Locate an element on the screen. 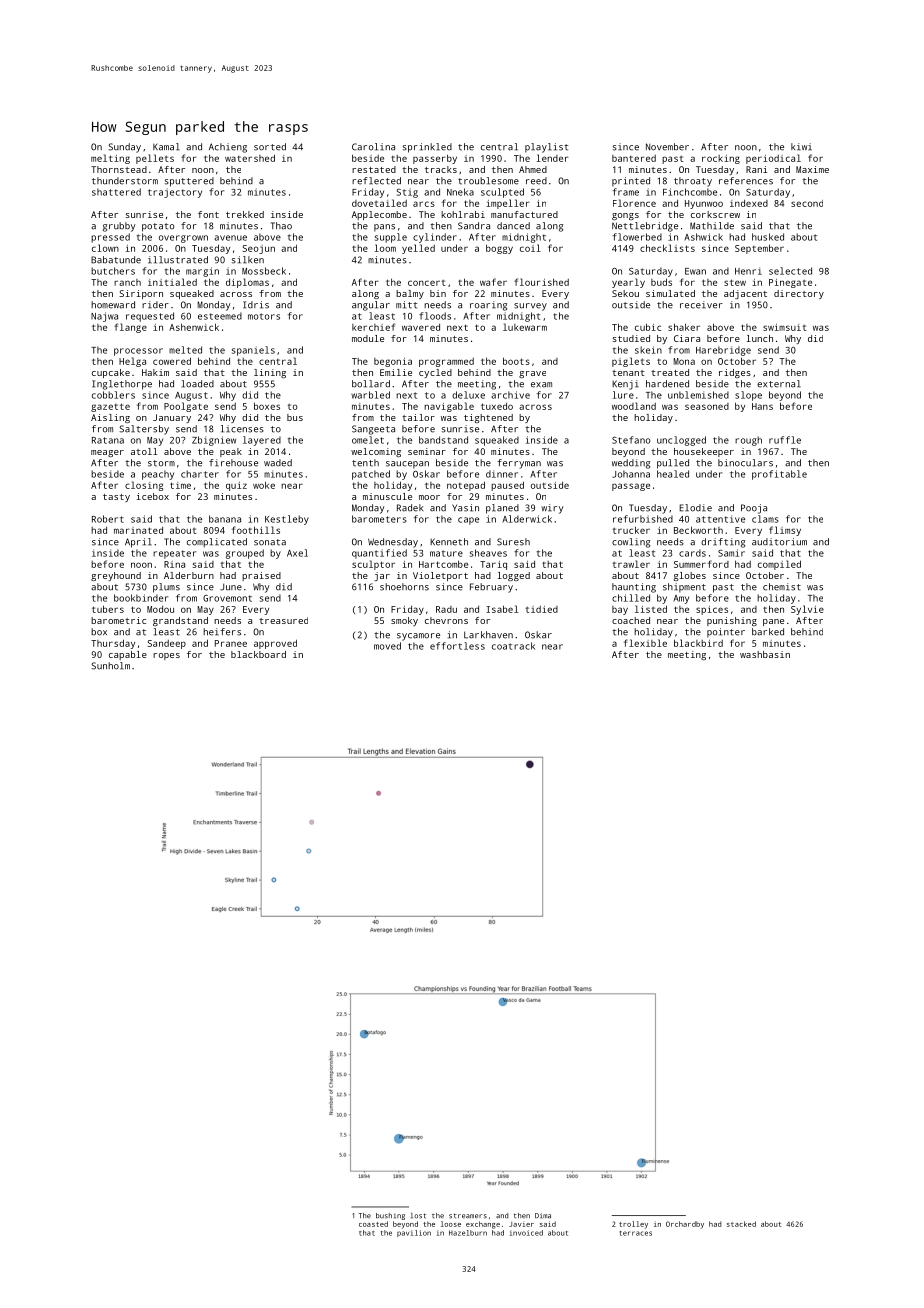  Sylvie is located at coordinates (807, 610).
